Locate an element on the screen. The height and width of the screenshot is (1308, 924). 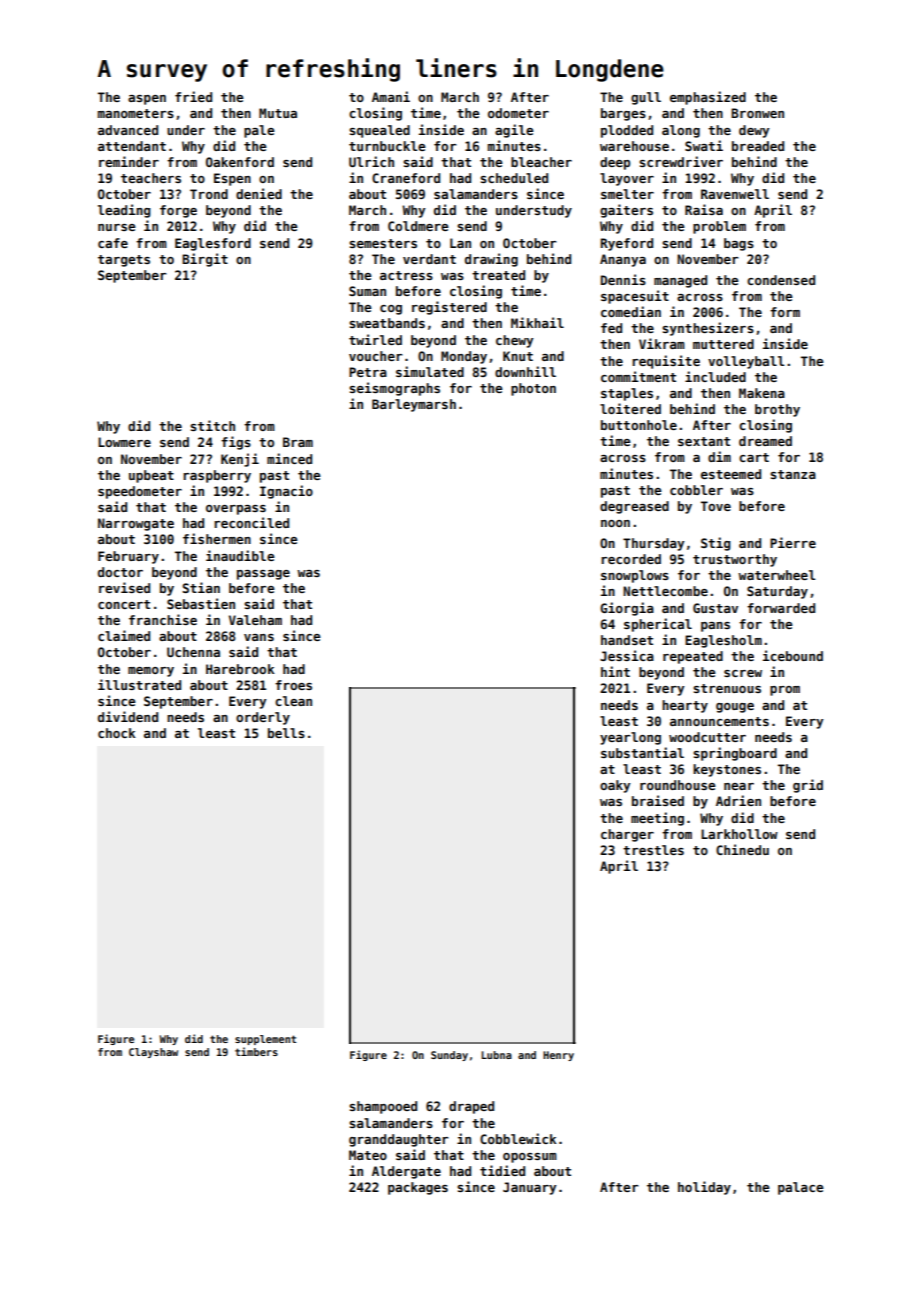
agile is located at coordinates (514, 131).
